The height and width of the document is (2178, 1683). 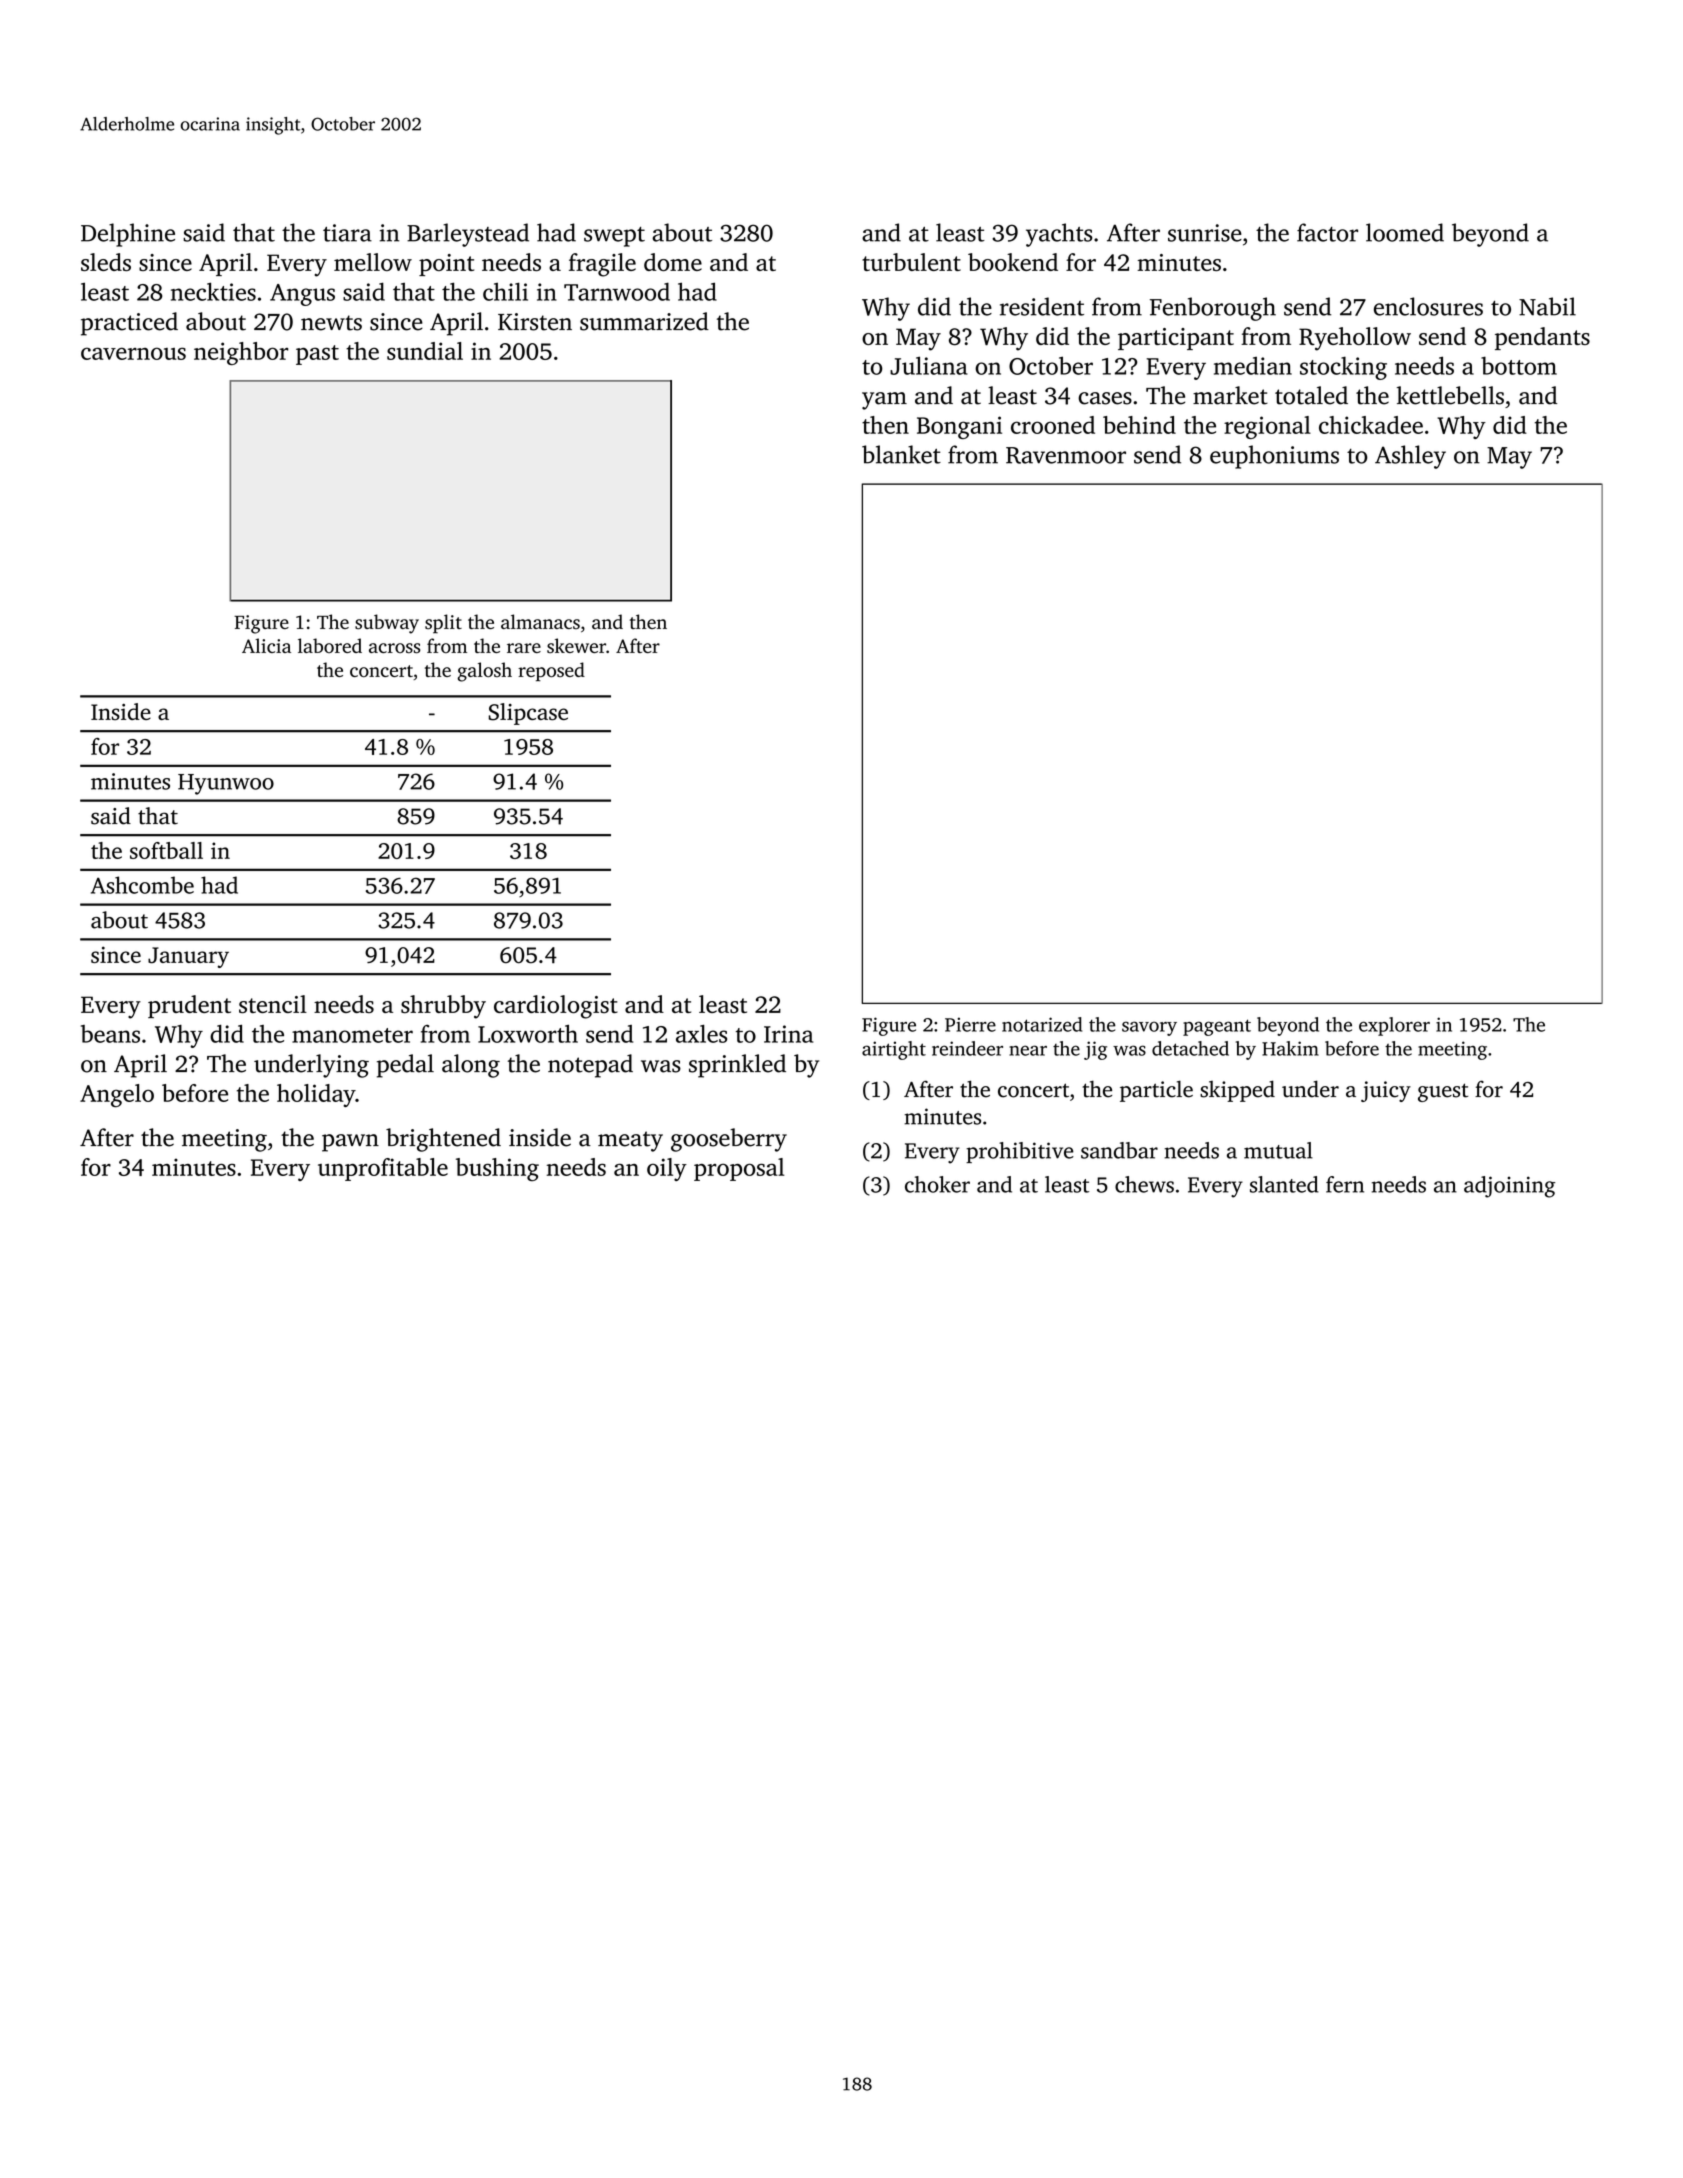 What do you see at coordinates (213, 291) in the document?
I see `neckties` at bounding box center [213, 291].
